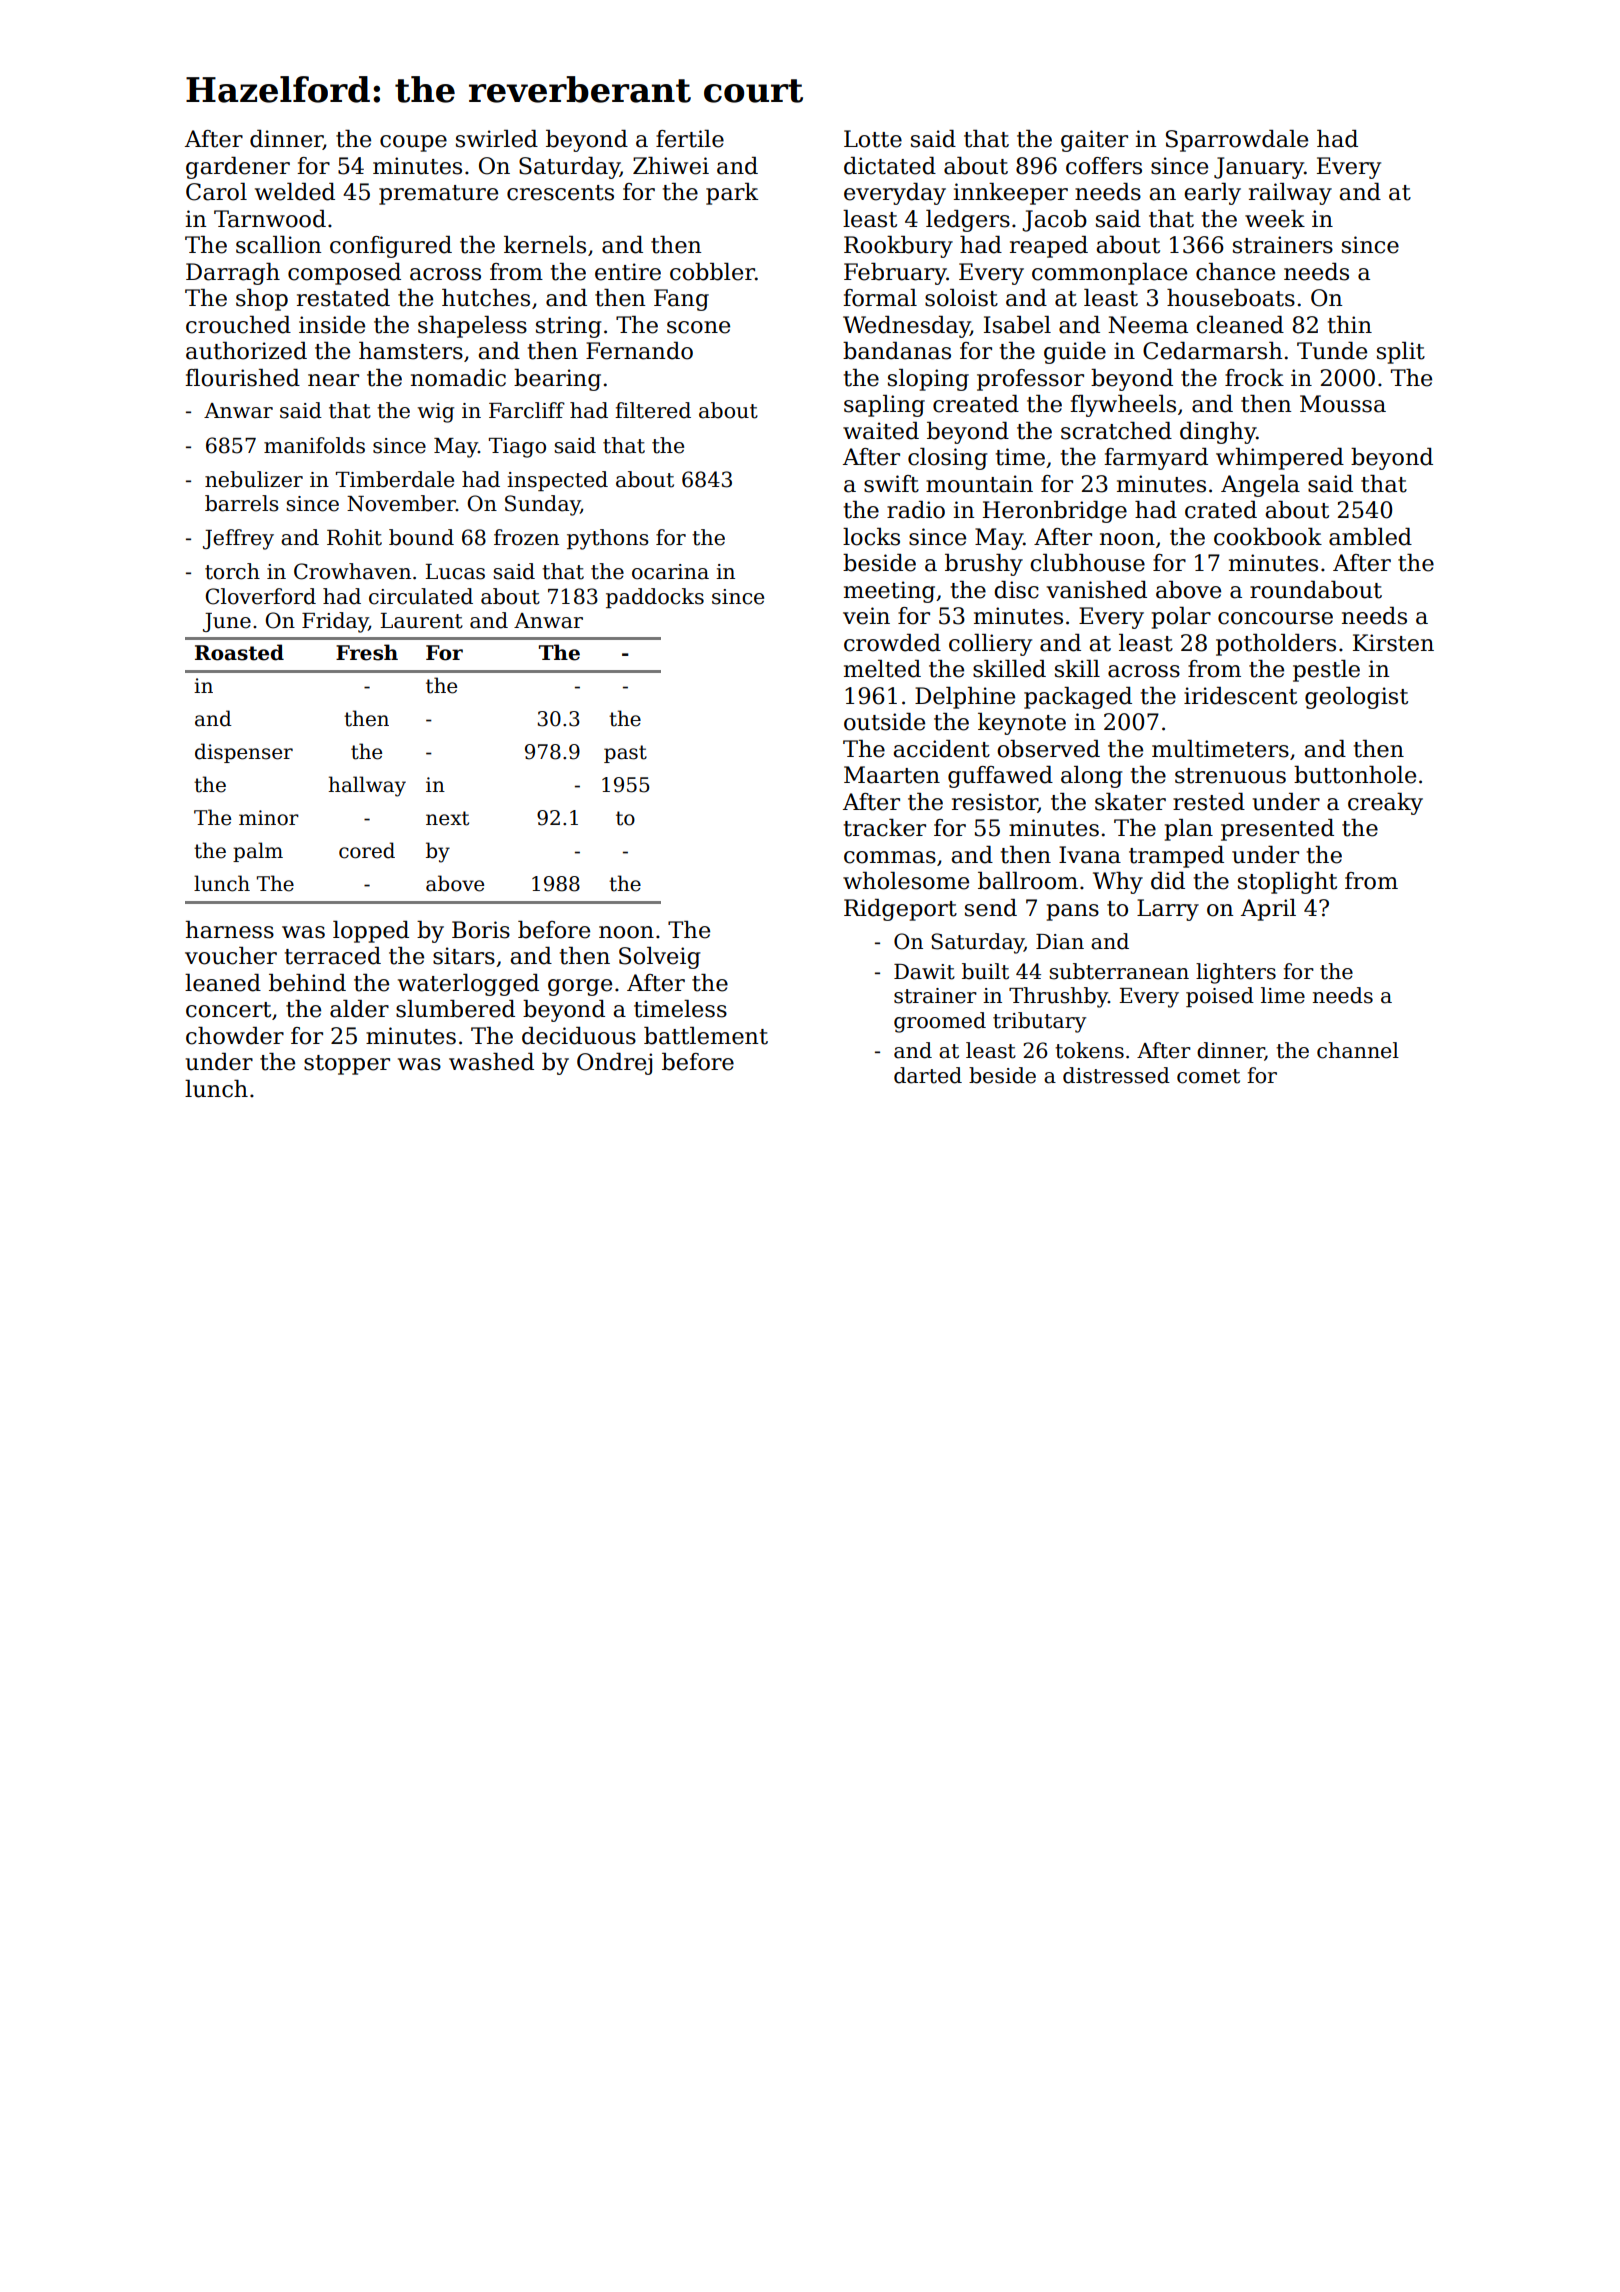 The height and width of the screenshot is (2292, 1620). Describe the element at coordinates (1237, 141) in the screenshot. I see `Sparrowdale` at that location.
